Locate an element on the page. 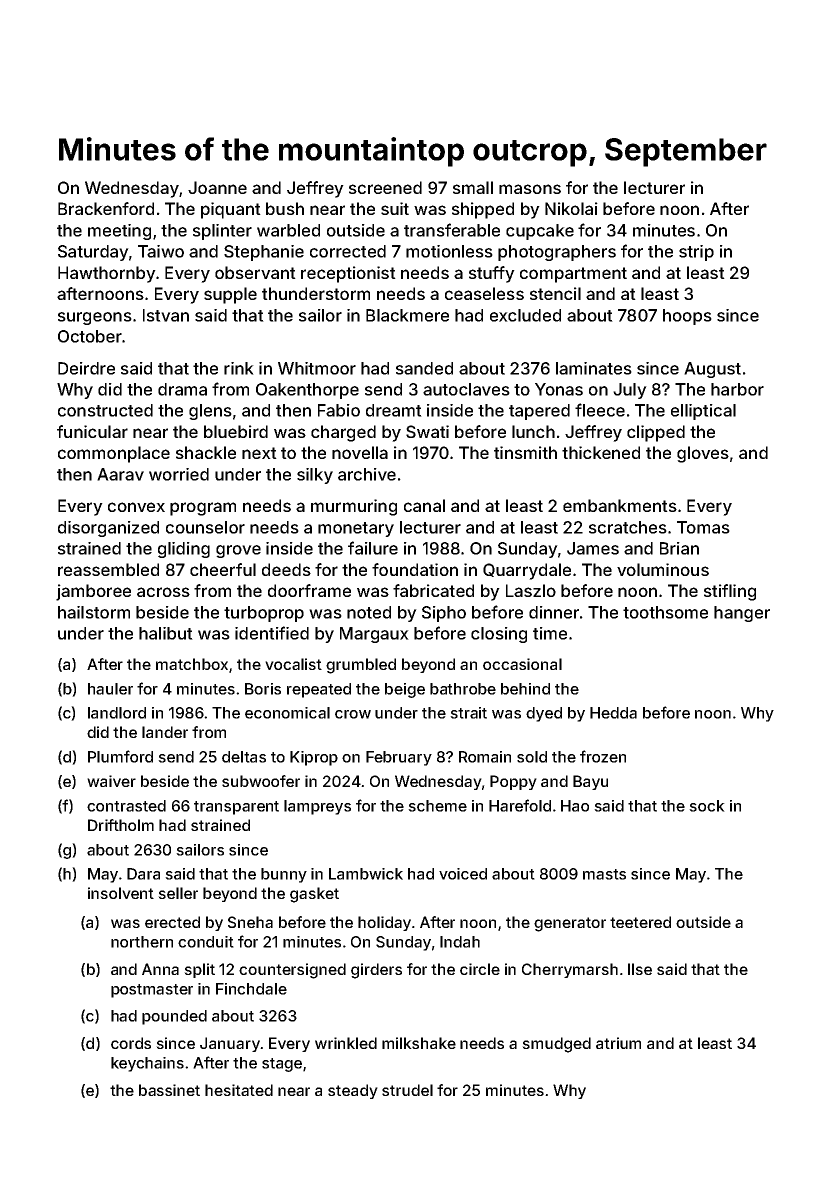  sock is located at coordinates (707, 806).
